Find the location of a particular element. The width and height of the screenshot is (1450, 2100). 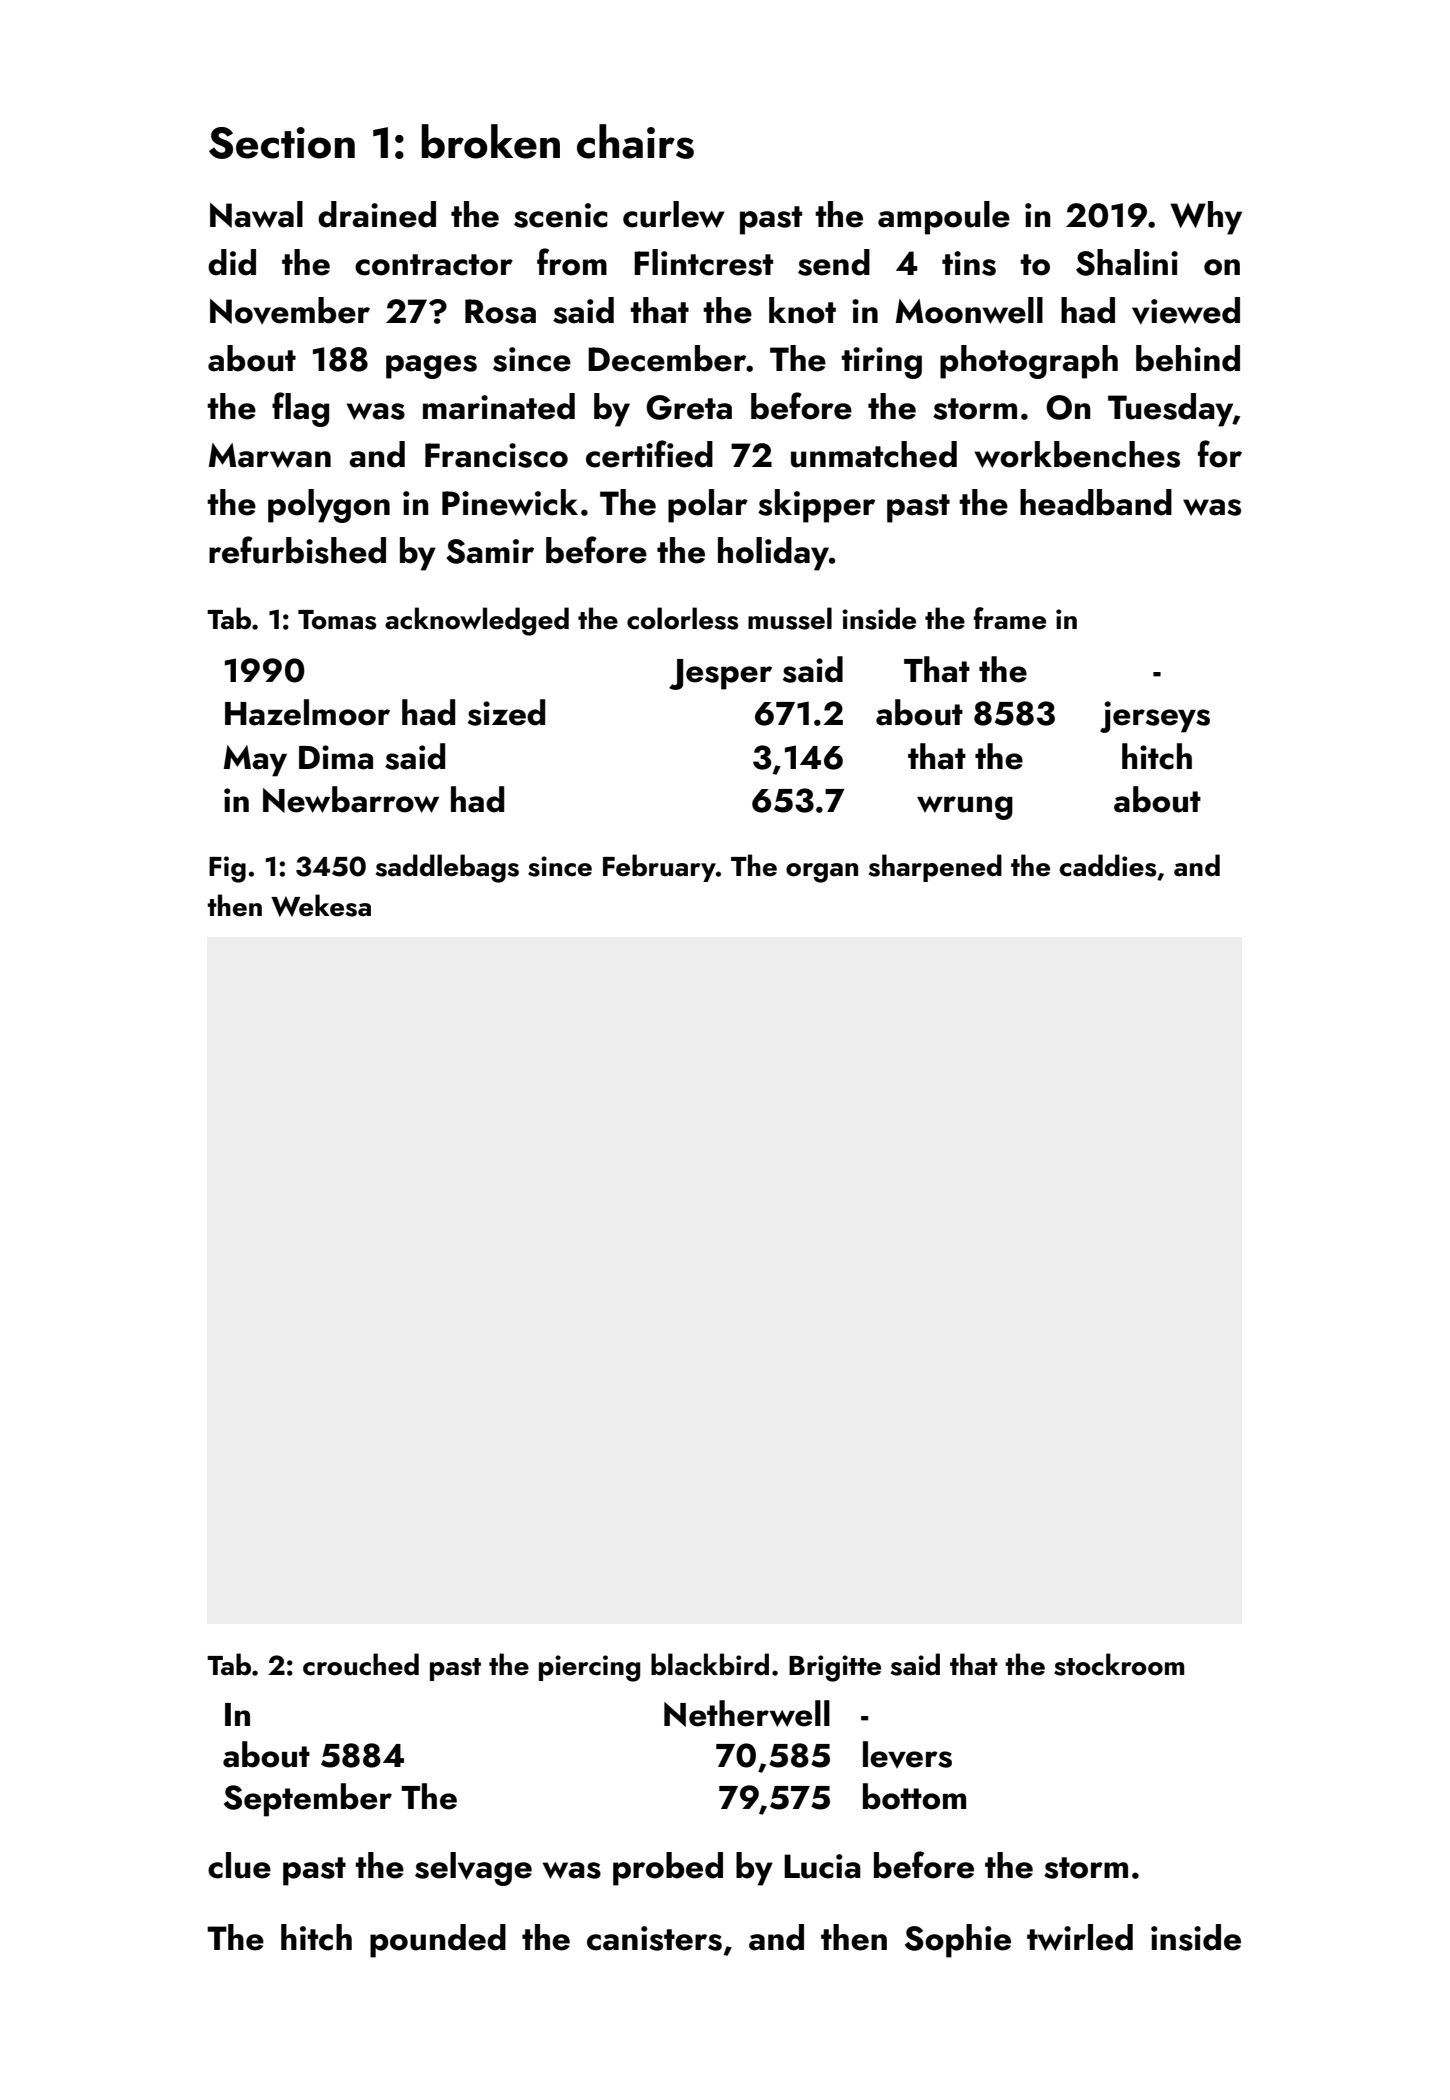

Wekesa is located at coordinates (321, 905).
